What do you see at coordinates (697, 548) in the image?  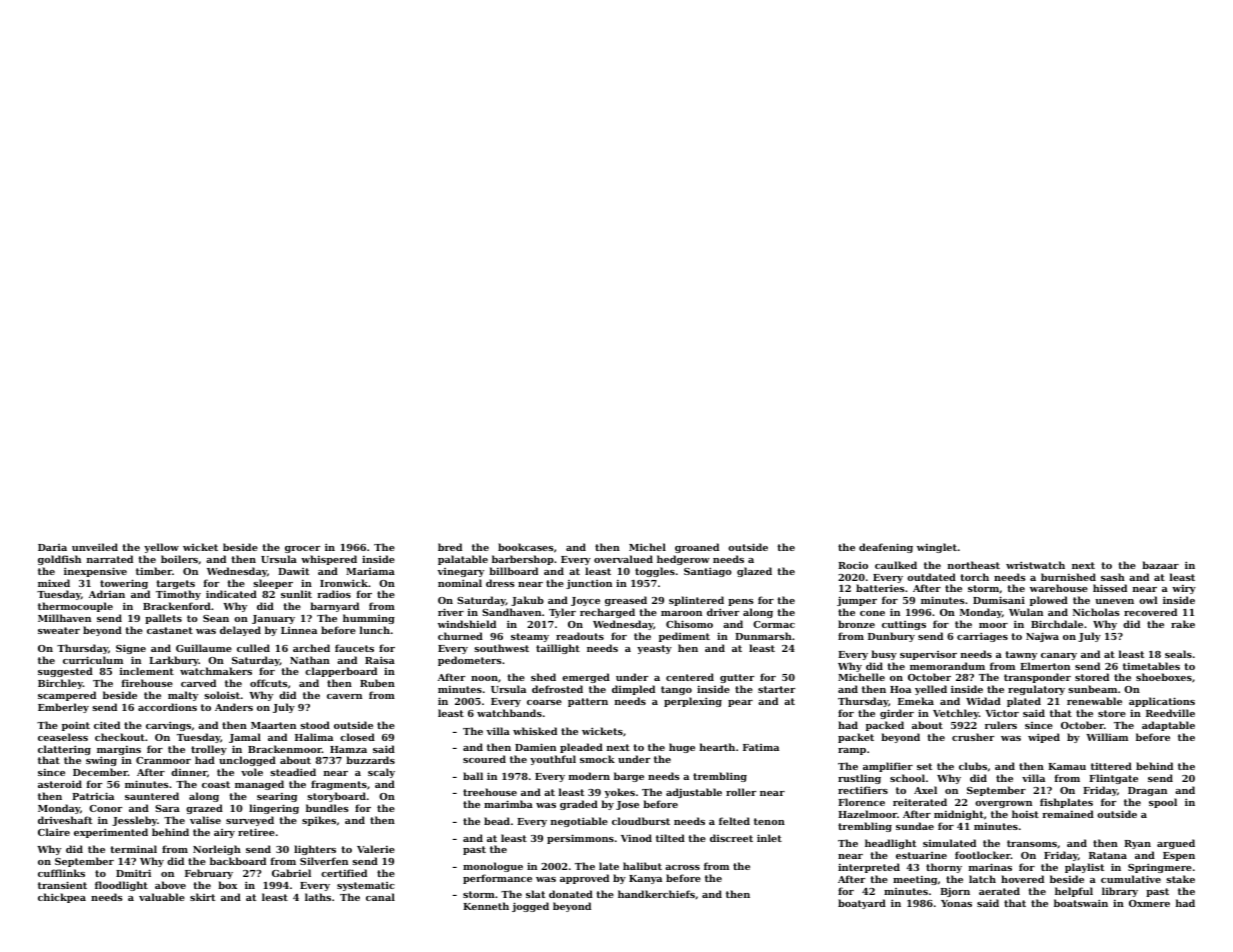 I see `groaned` at bounding box center [697, 548].
